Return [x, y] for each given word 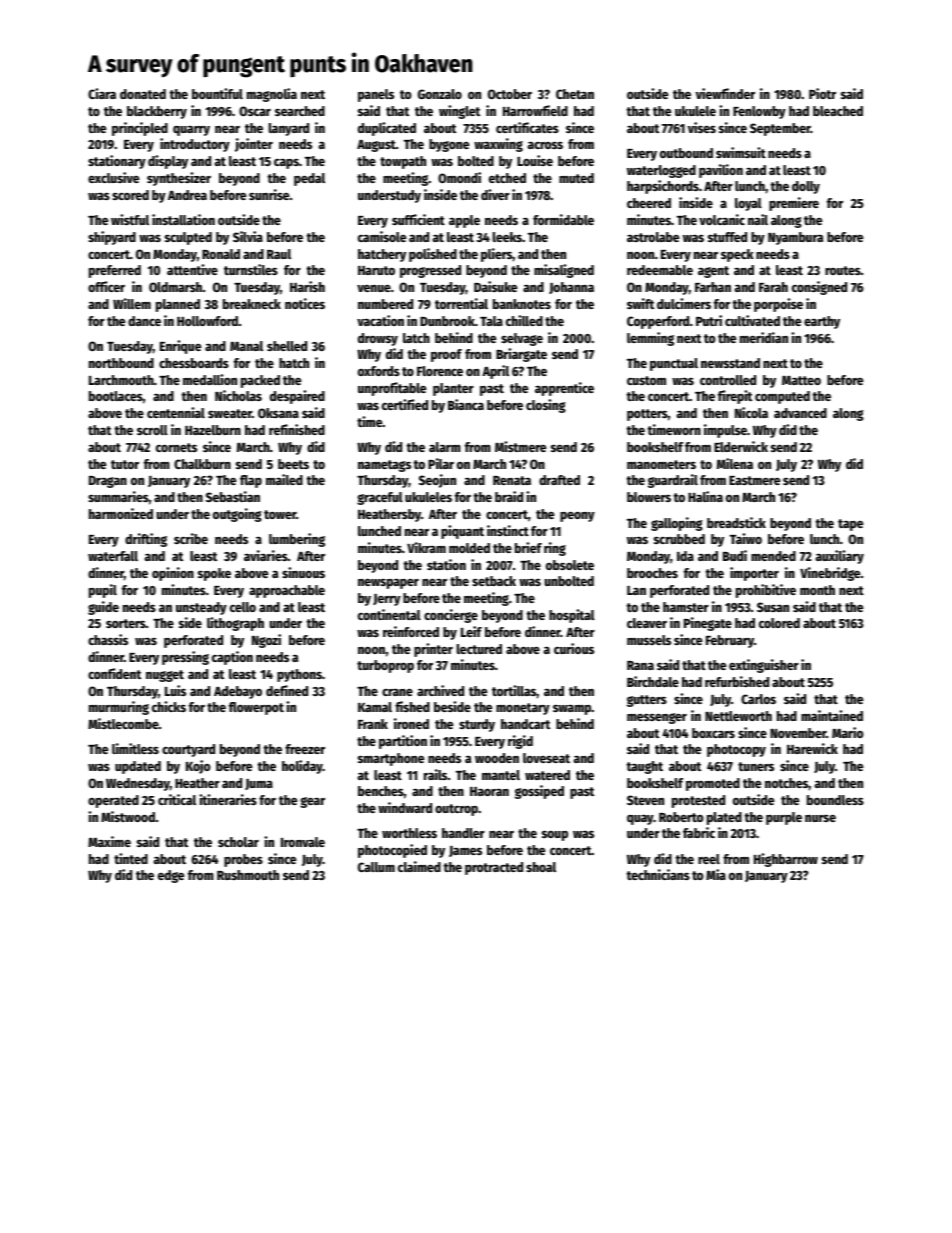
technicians [658, 874]
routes [843, 270]
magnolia [272, 95]
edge [171, 876]
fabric [699, 832]
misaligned [564, 271]
